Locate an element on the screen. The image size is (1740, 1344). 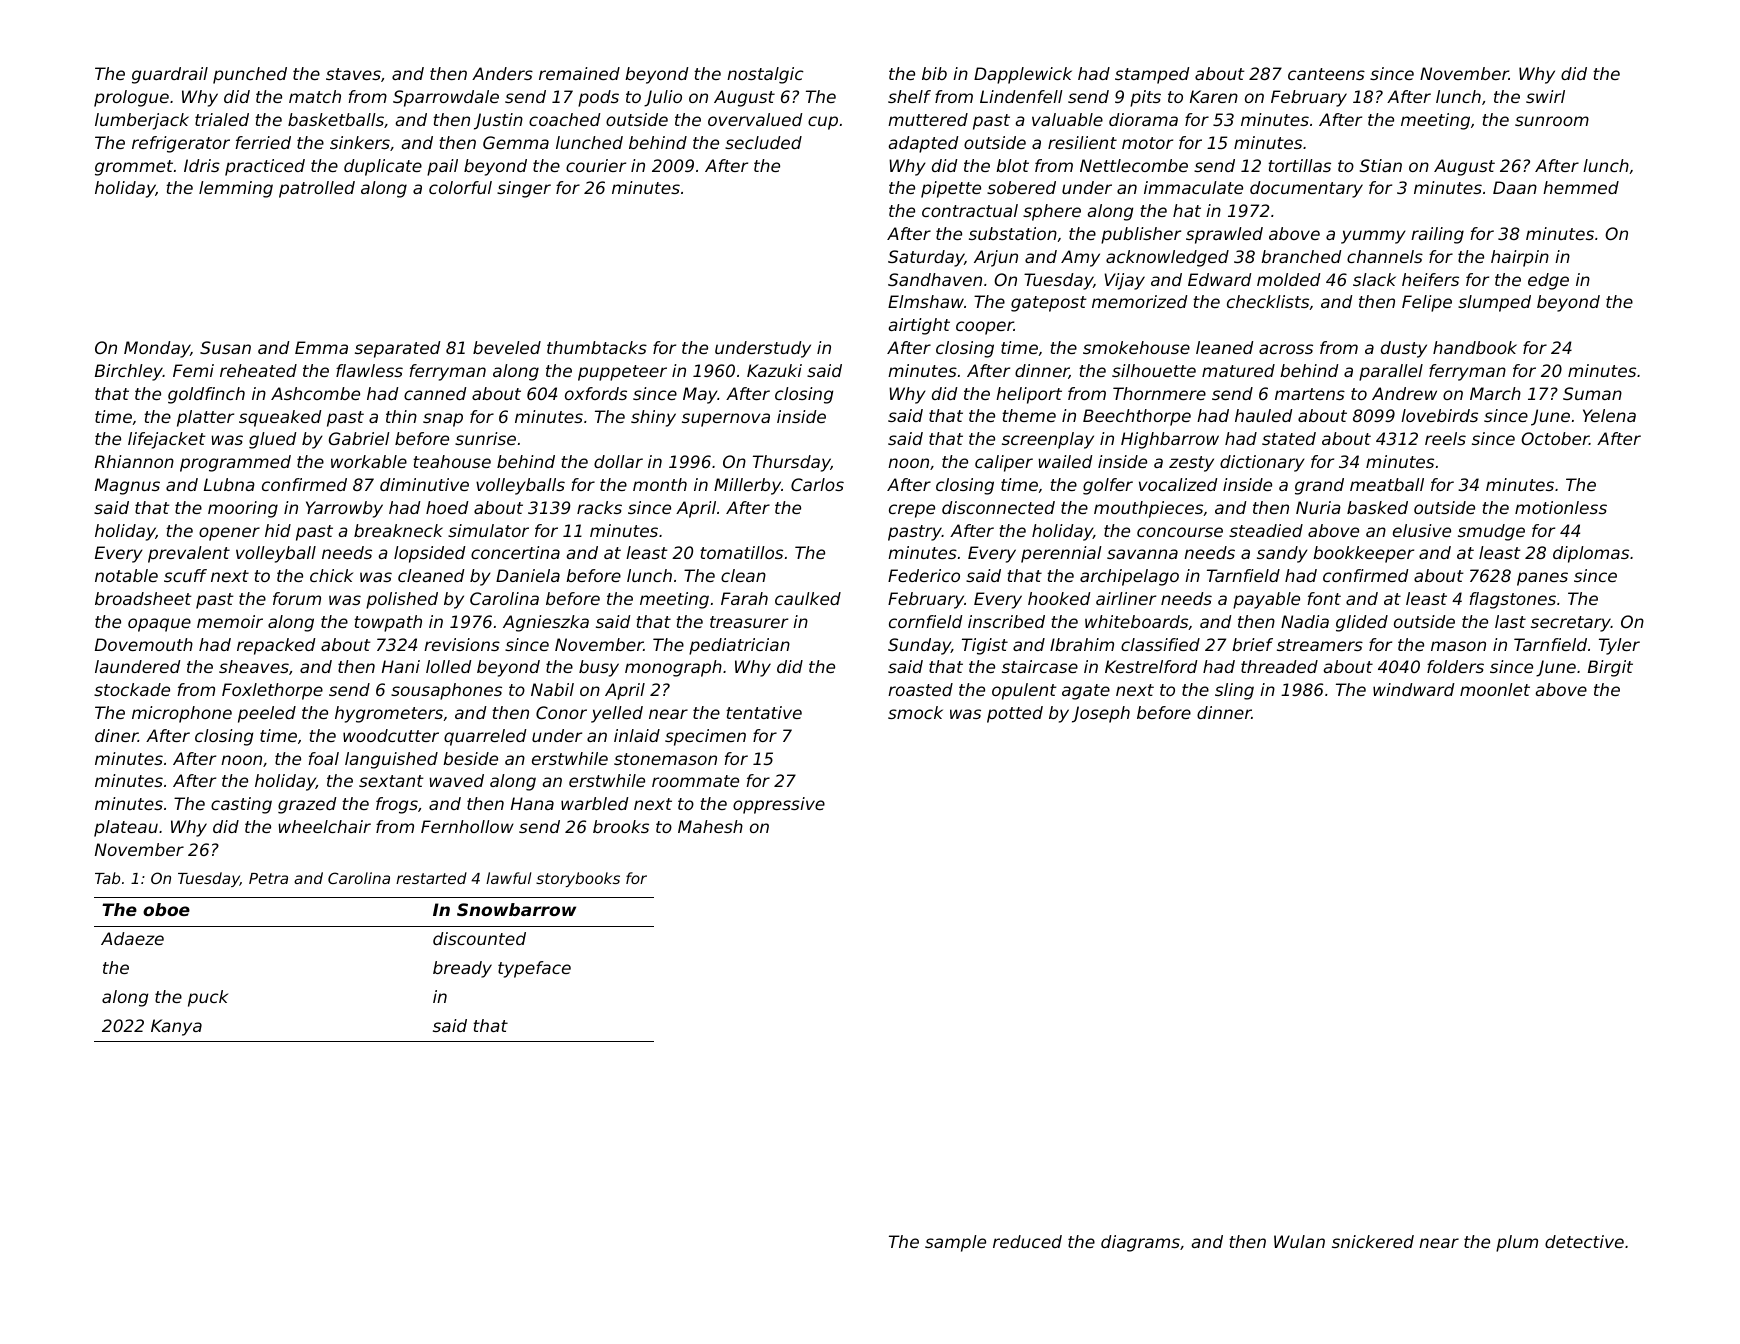
windward is located at coordinates (1414, 689).
